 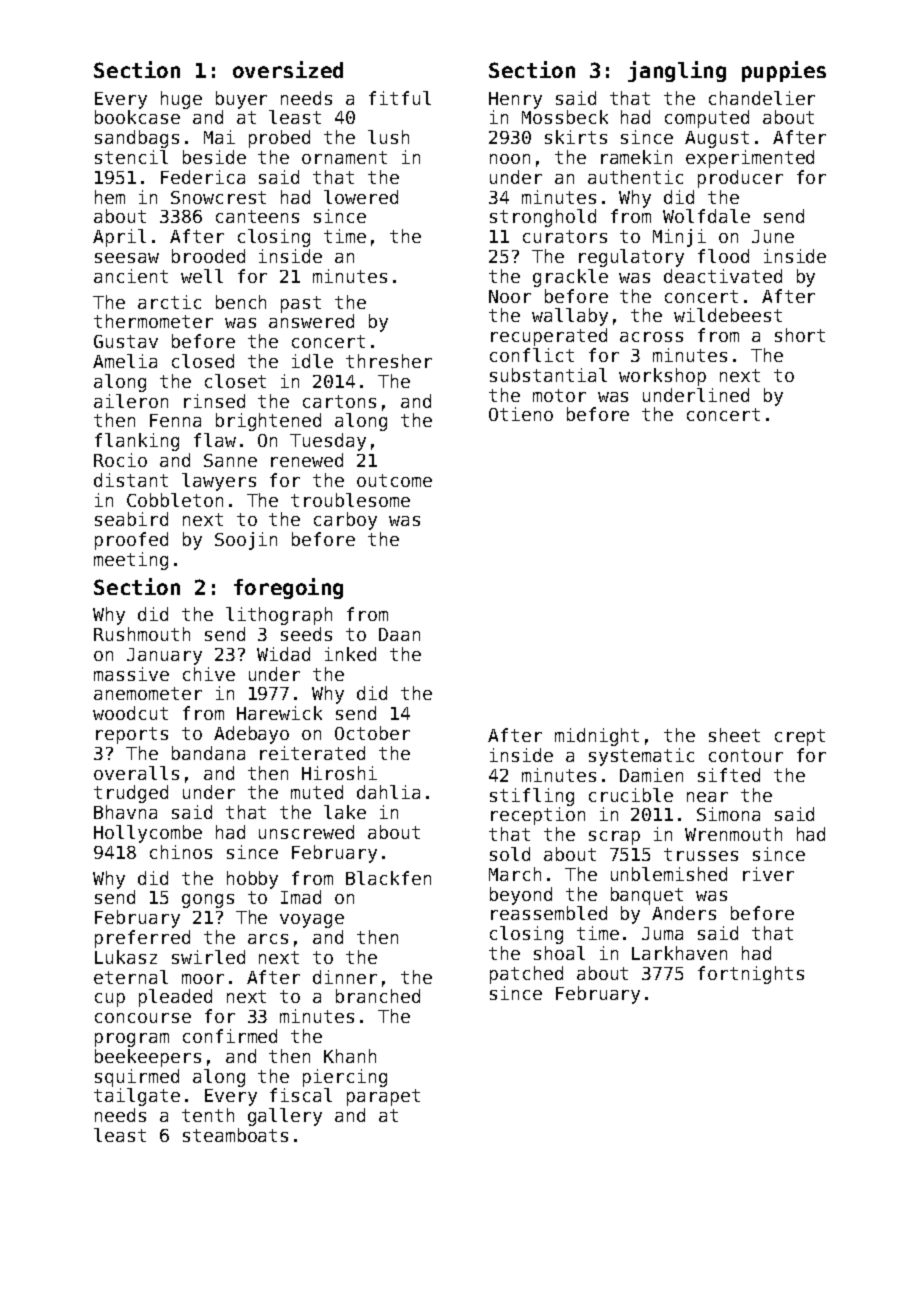 I want to click on Hollycombe, so click(x=148, y=834).
